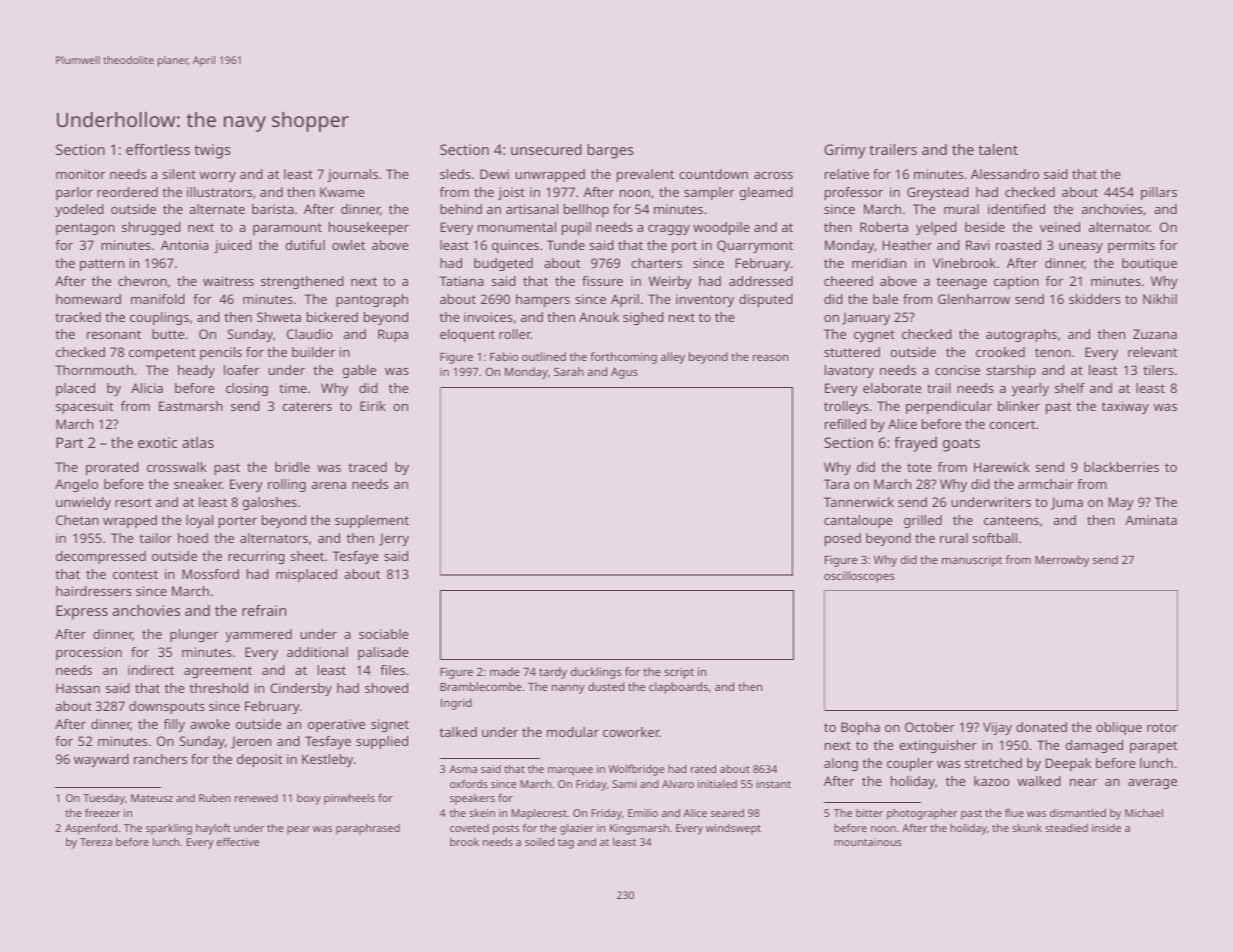 The width and height of the screenshot is (1233, 952). Describe the element at coordinates (643, 318) in the screenshot. I see `sighed` at that location.
